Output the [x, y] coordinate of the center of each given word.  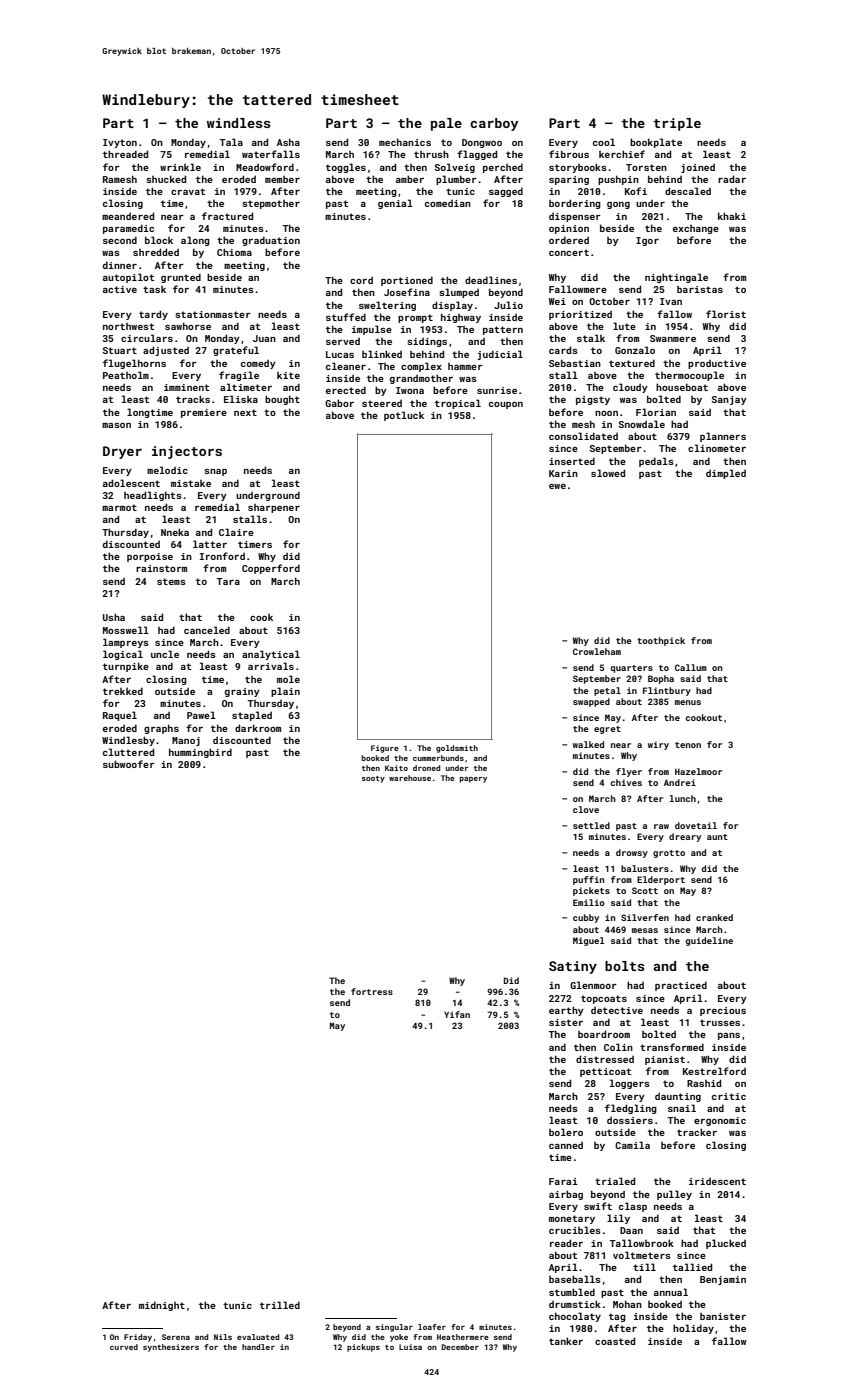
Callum [691, 667]
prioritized [580, 315]
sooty [373, 779]
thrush [431, 154]
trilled [280, 1305]
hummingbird [200, 753]
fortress [372, 991]
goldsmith [457, 749]
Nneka [175, 532]
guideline [709, 941]
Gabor [339, 403]
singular [394, 1328]
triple [677, 124]
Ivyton [120, 143]
